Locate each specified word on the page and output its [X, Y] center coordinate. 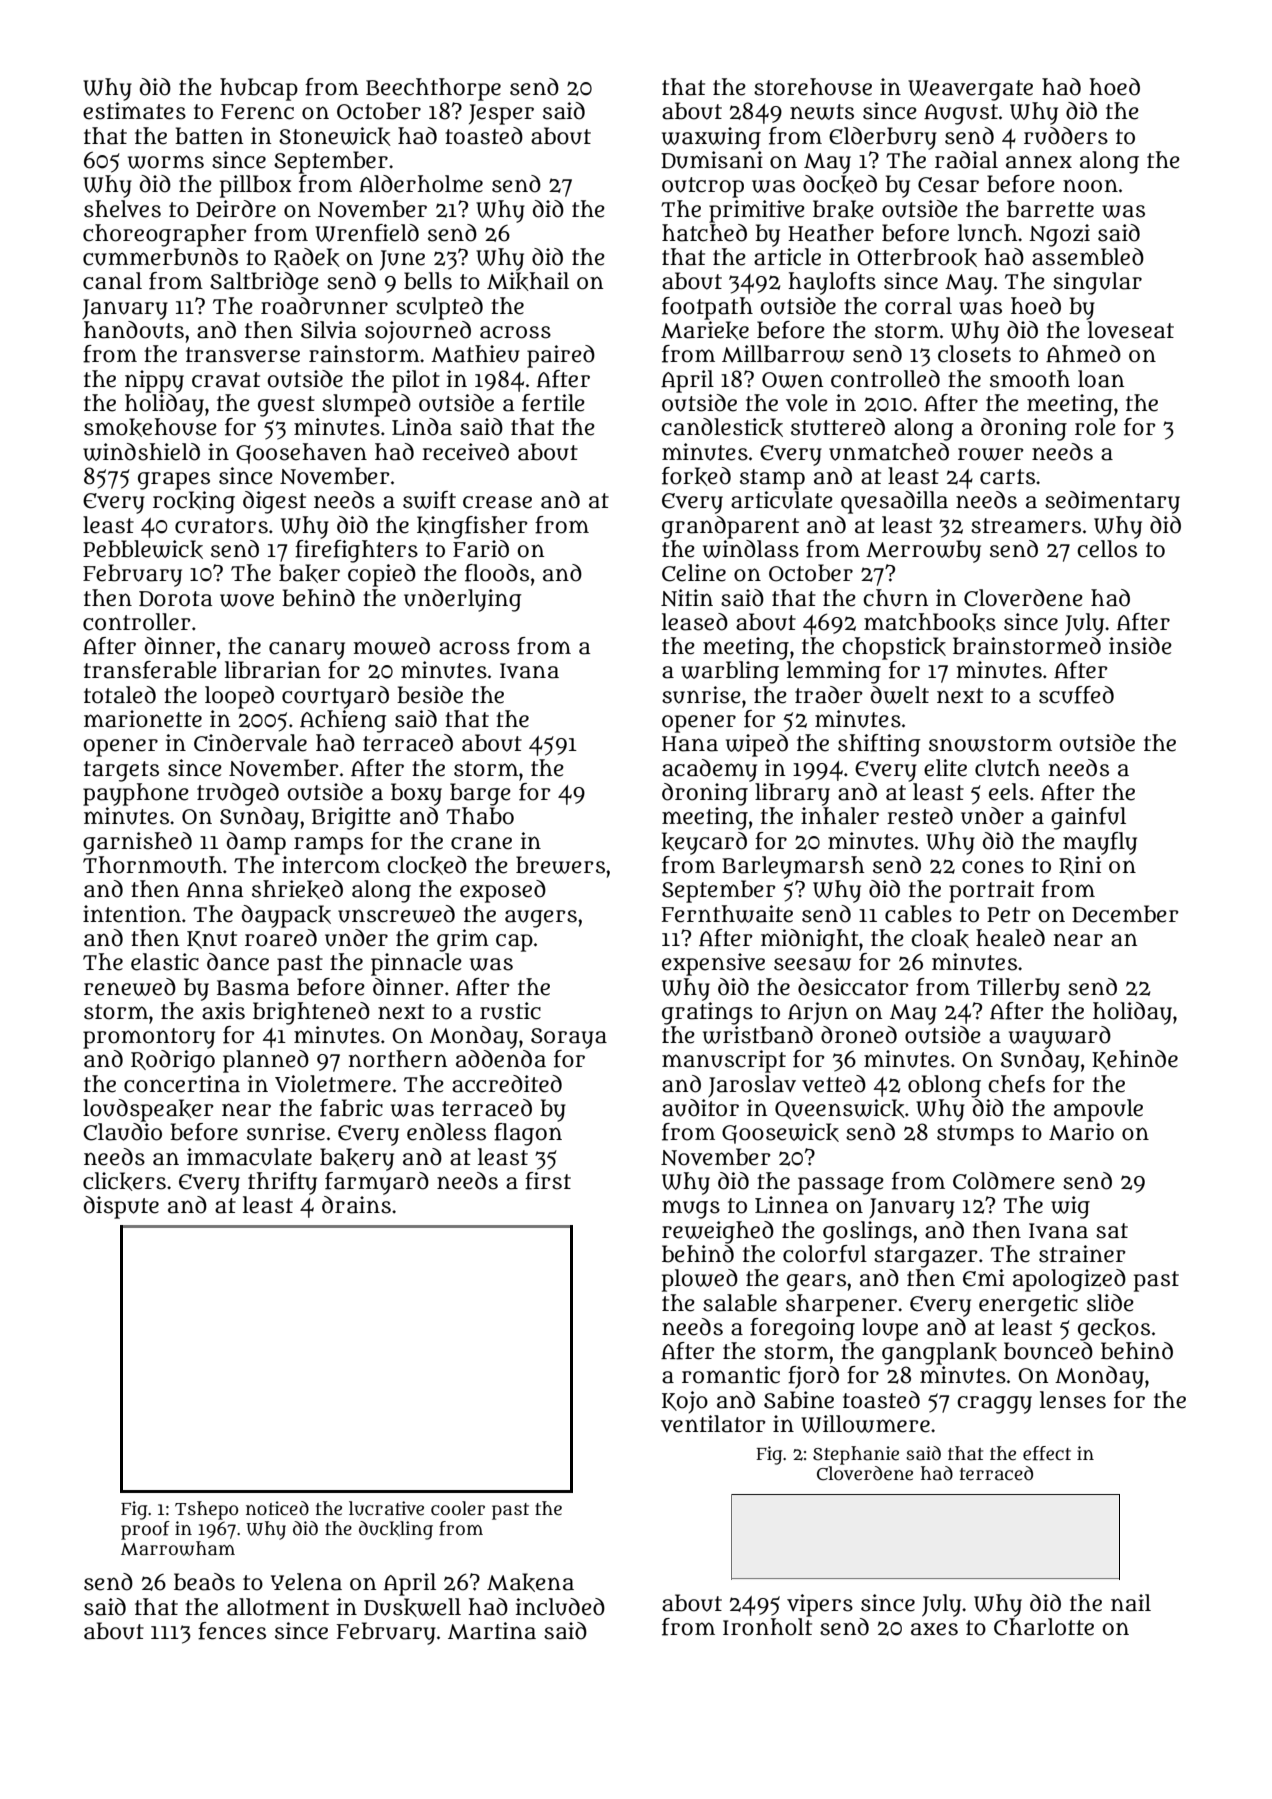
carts [1007, 477]
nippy [154, 381]
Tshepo [206, 1510]
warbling [730, 672]
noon [1090, 186]
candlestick [722, 427]
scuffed [1076, 695]
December [1125, 914]
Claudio [122, 1132]
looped [239, 697]
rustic [510, 1011]
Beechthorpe [433, 89]
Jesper [501, 114]
